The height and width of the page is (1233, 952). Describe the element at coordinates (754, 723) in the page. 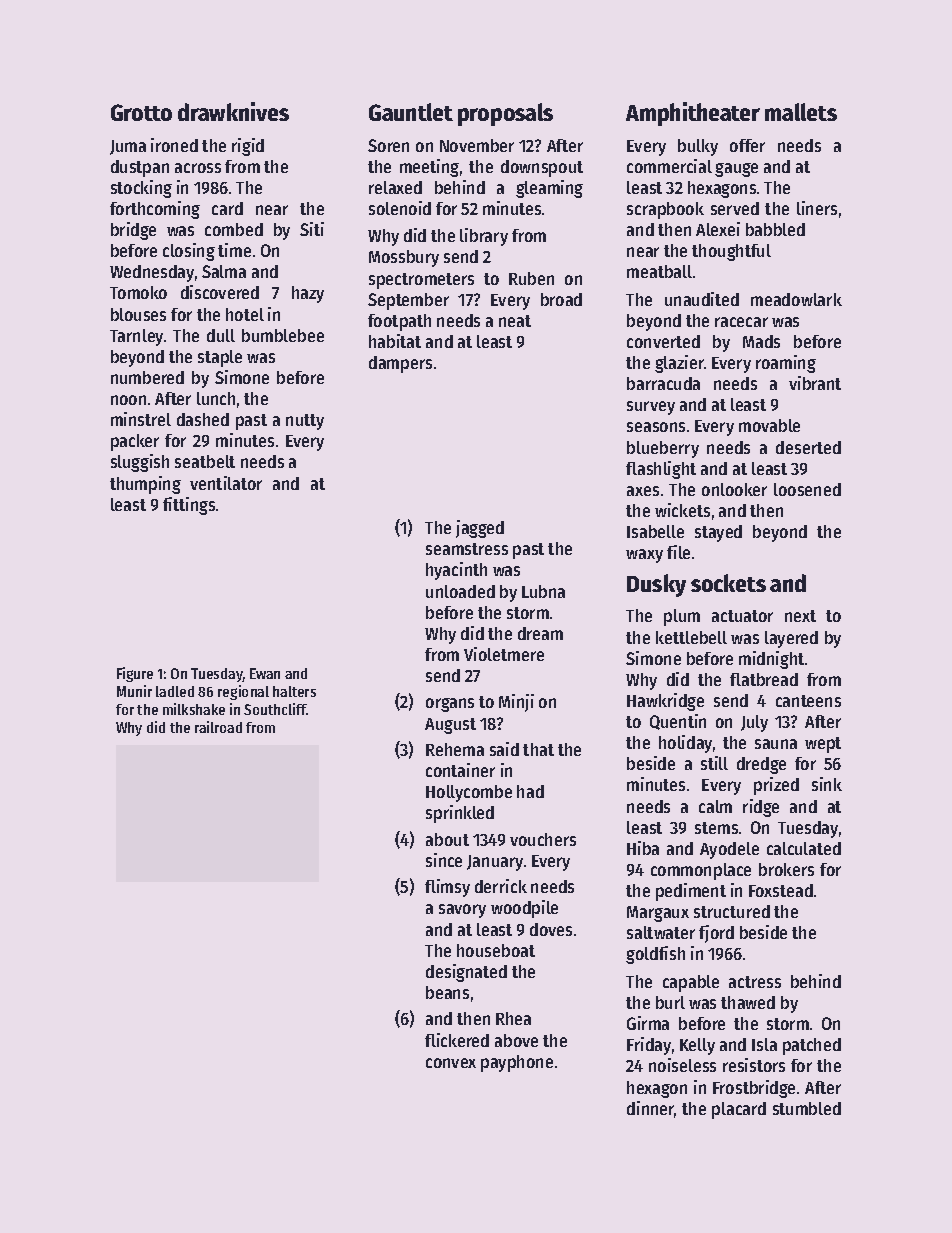

I see `July` at that location.
